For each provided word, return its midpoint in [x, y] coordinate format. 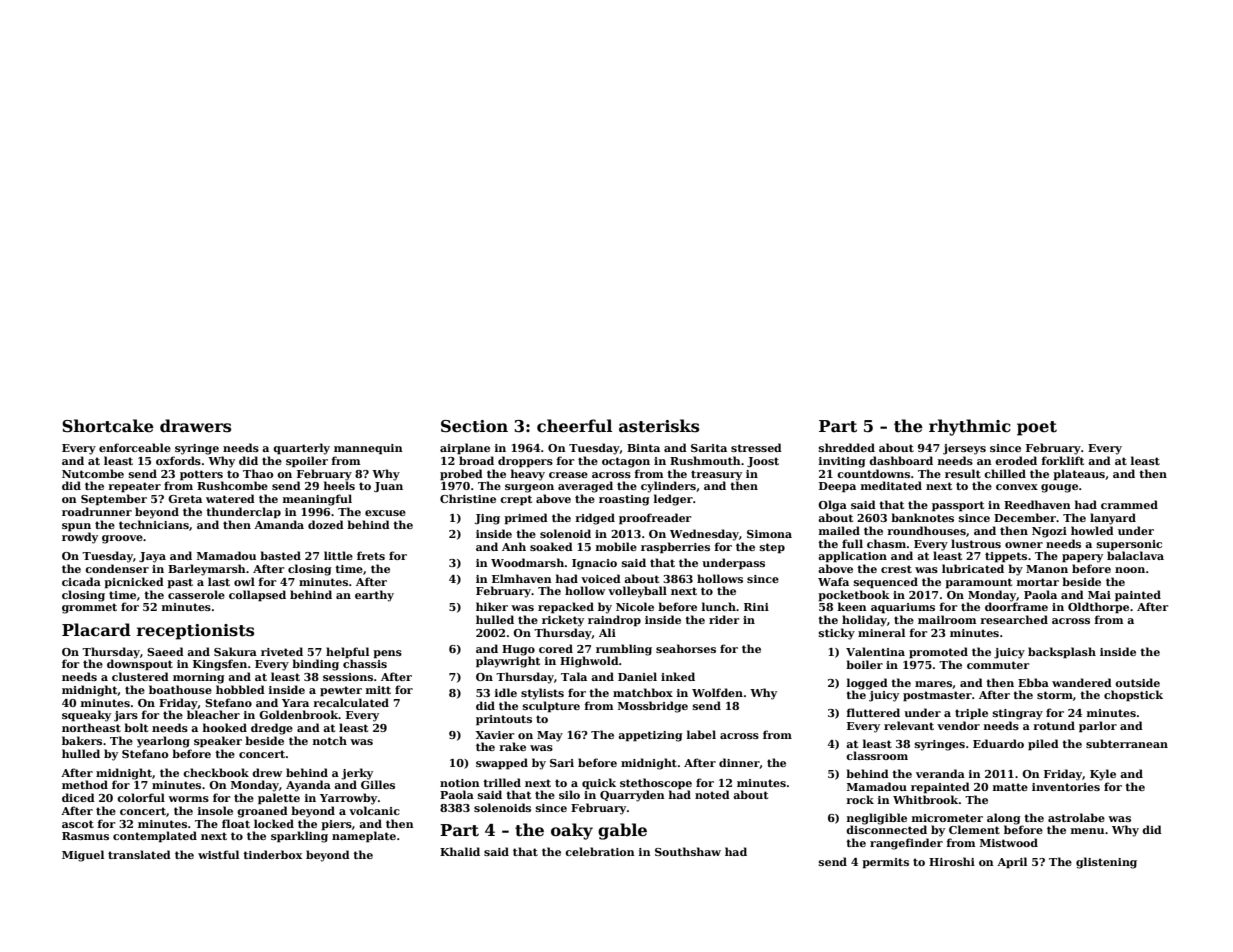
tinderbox [272, 854]
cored [556, 648]
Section [474, 426]
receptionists [195, 632]
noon [1130, 570]
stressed [756, 447]
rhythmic [970, 427]
